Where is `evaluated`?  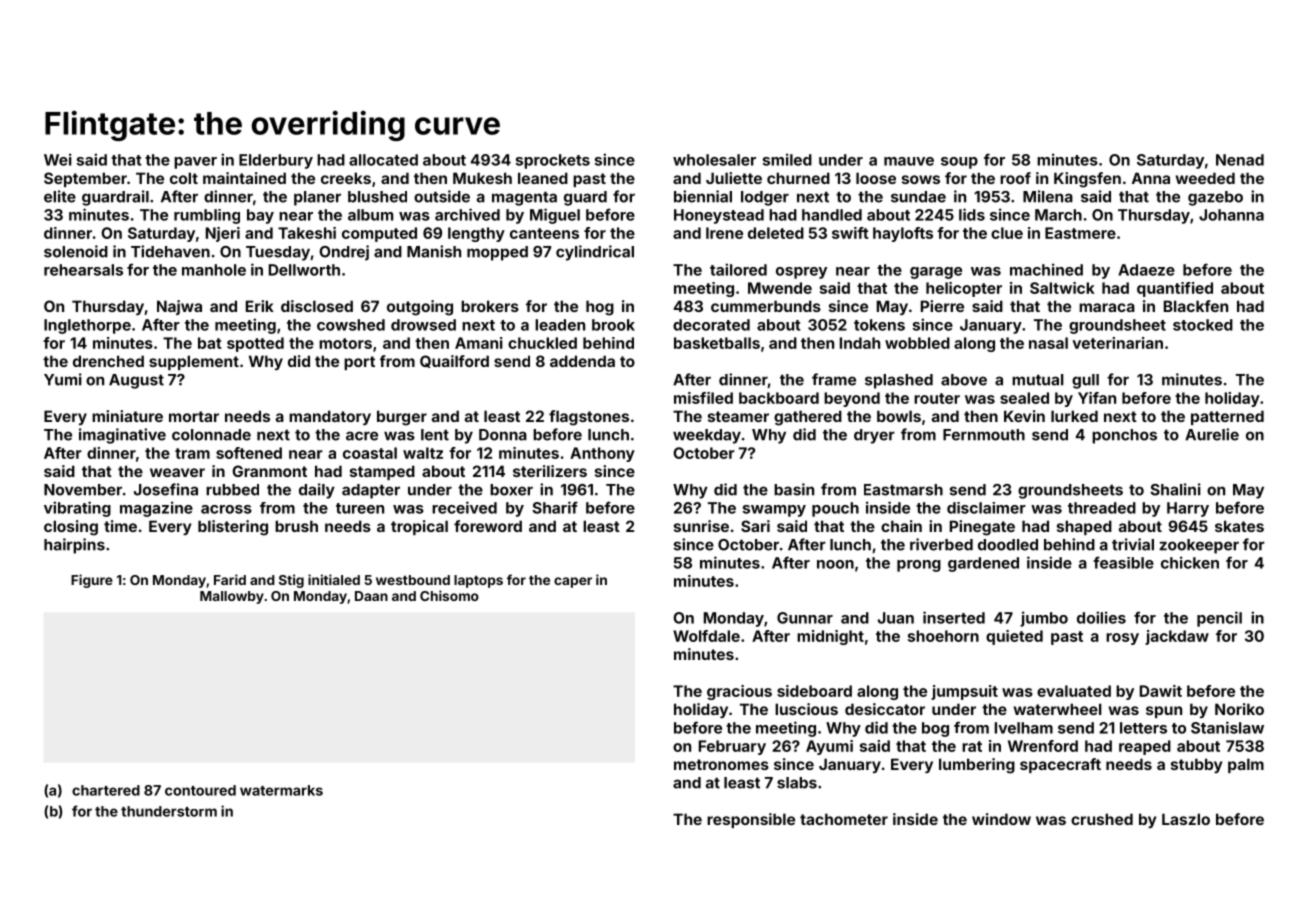
evaluated is located at coordinates (1074, 691).
